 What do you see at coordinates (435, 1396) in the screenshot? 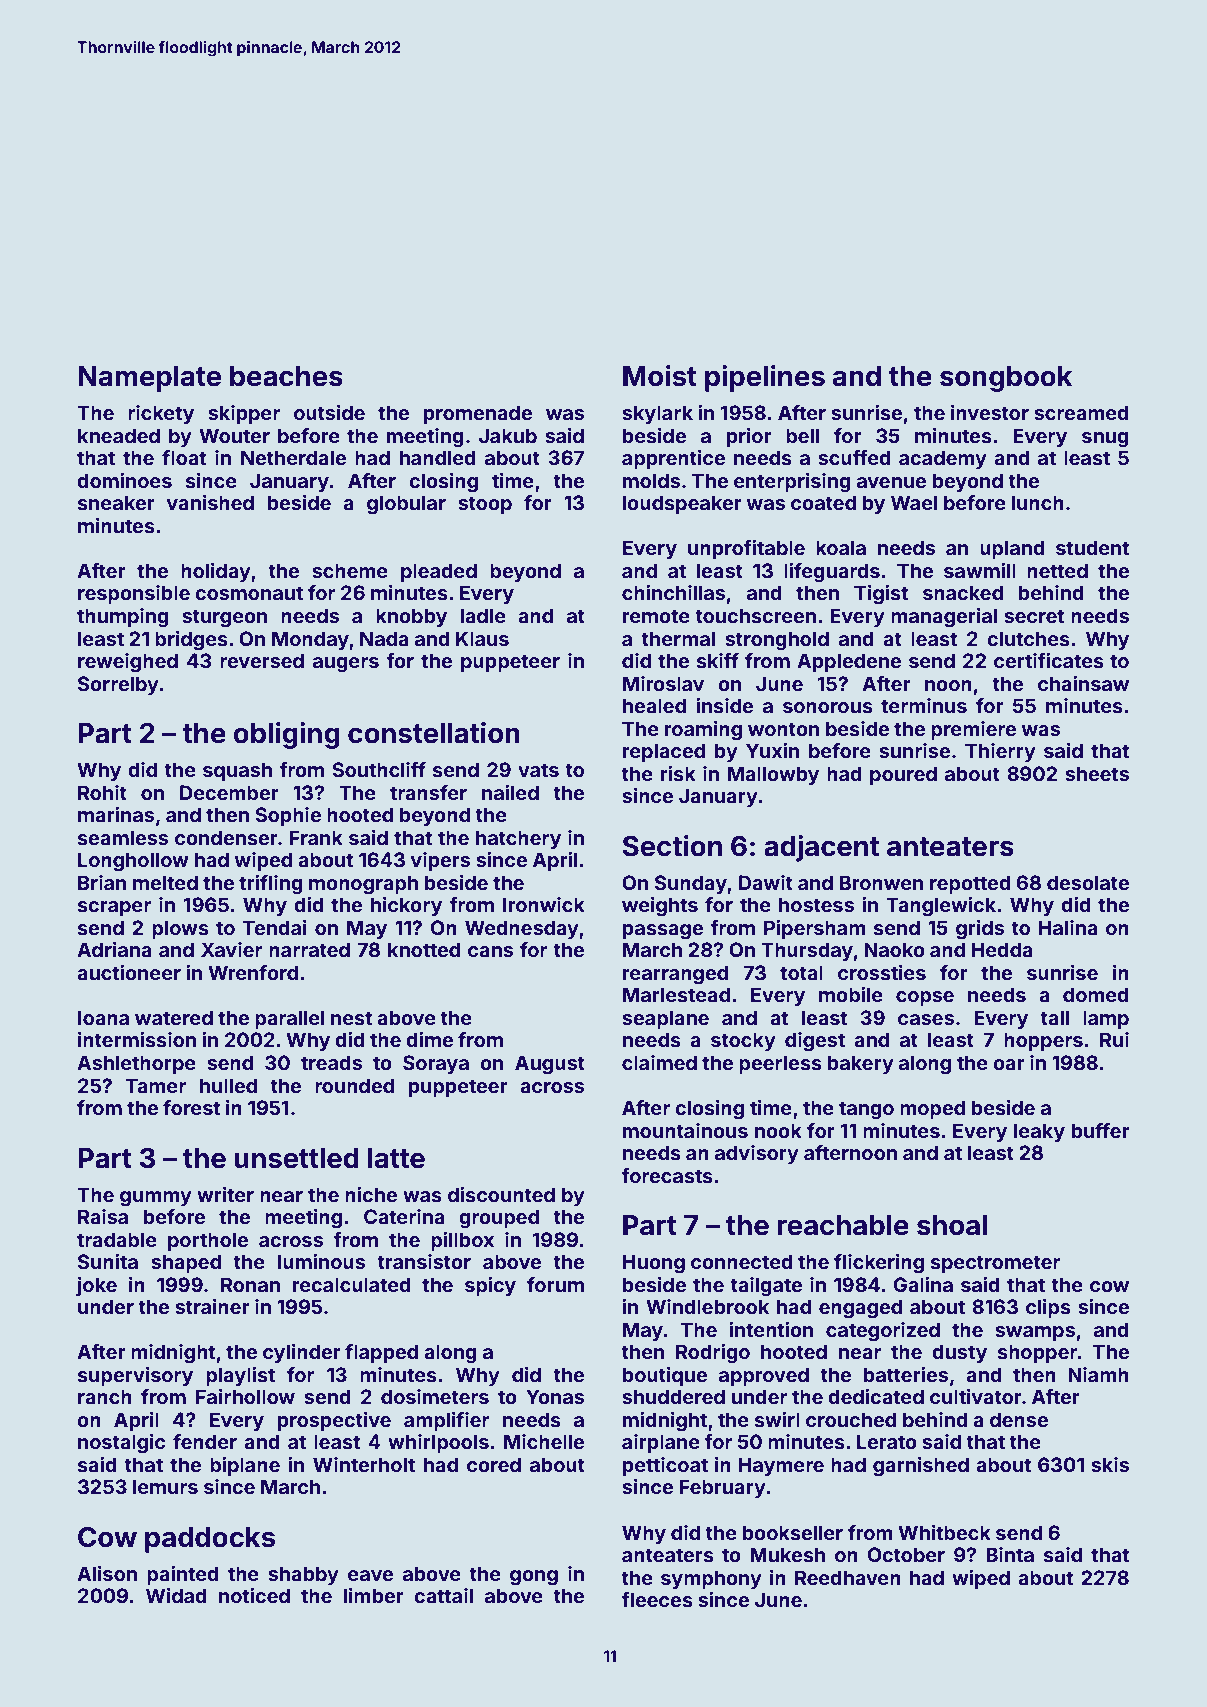
I see `dosimeters` at bounding box center [435, 1396].
